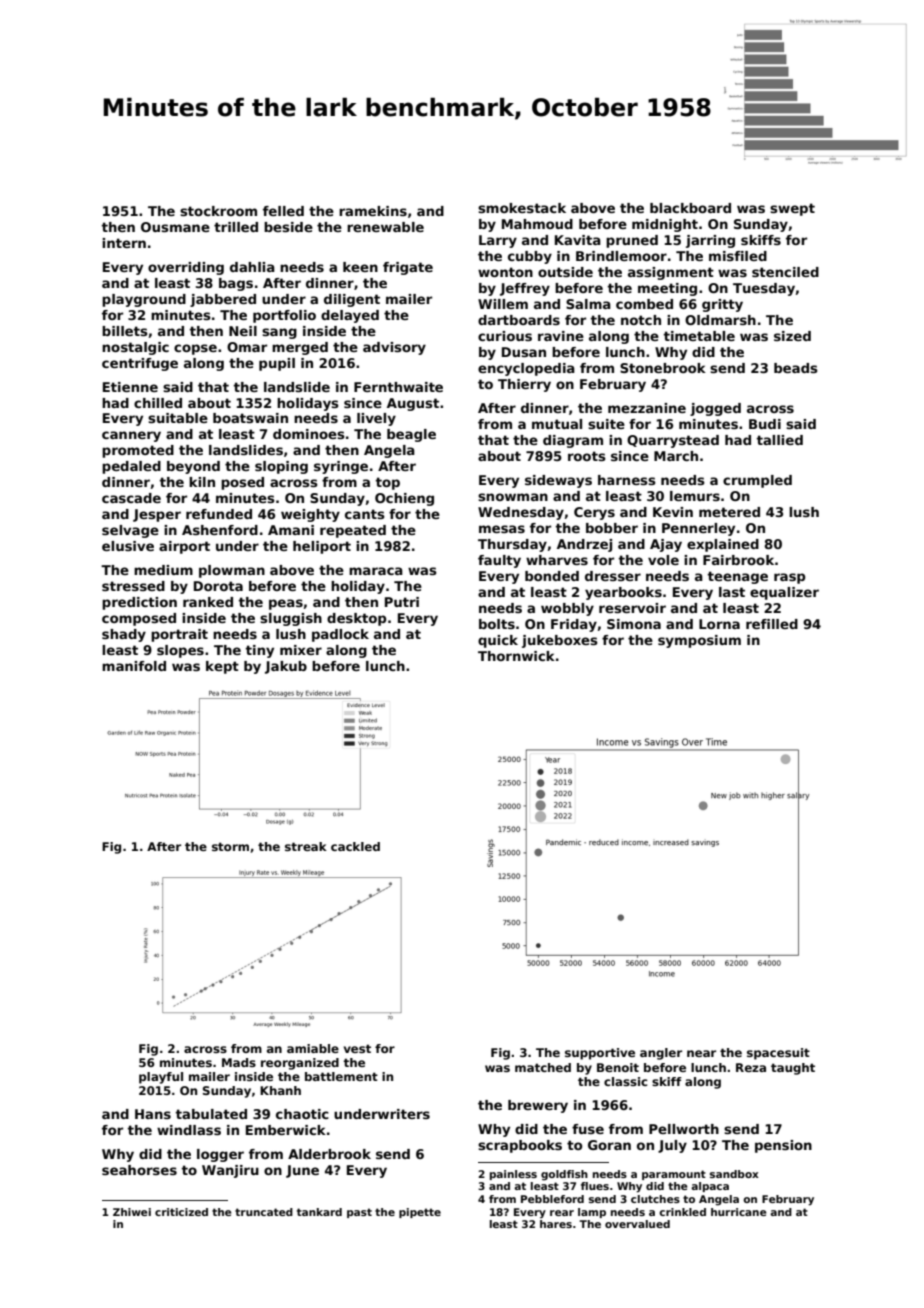 The image size is (924, 1308). What do you see at coordinates (125, 331) in the screenshot?
I see `billets` at bounding box center [125, 331].
